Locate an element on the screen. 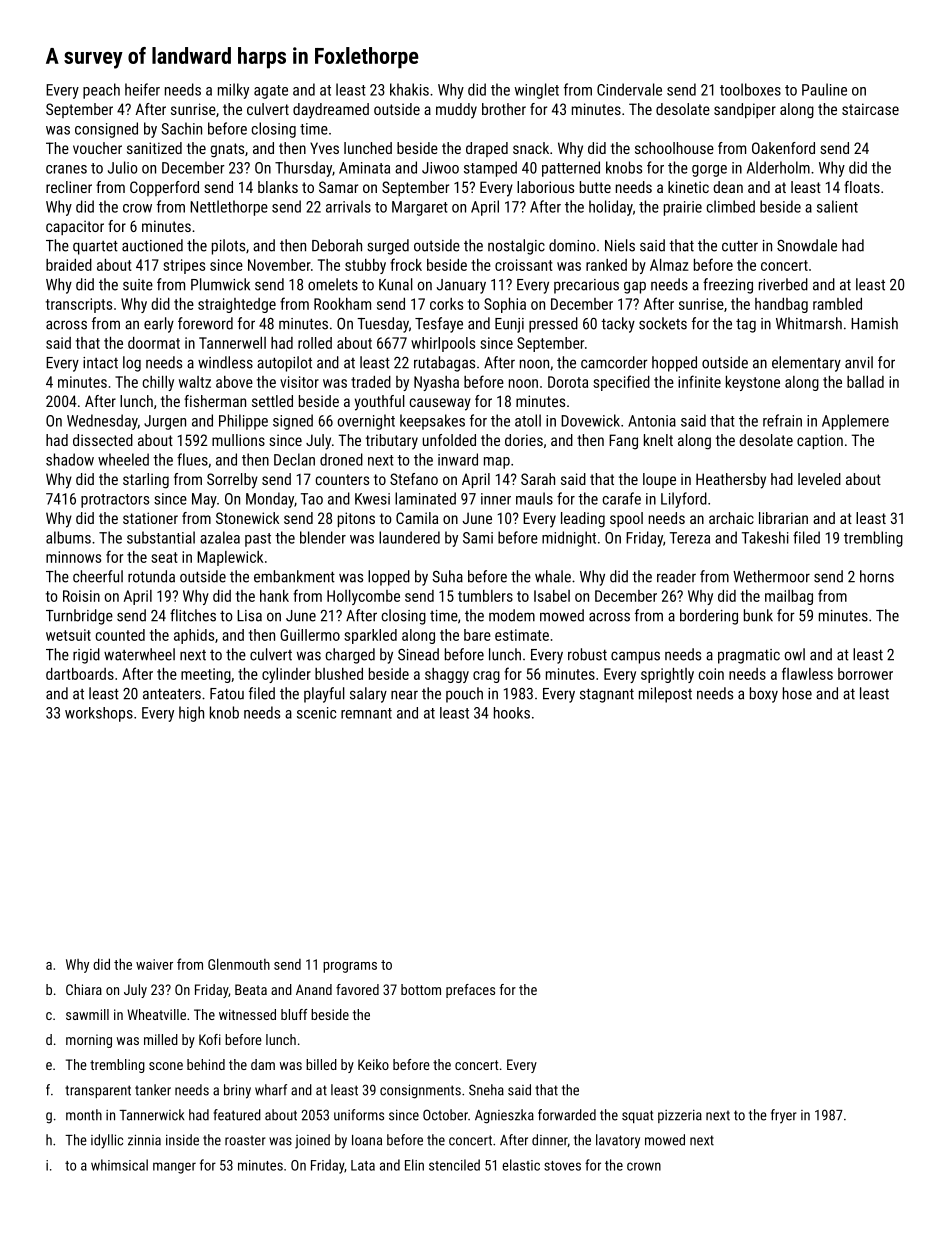  Almaz is located at coordinates (669, 265).
